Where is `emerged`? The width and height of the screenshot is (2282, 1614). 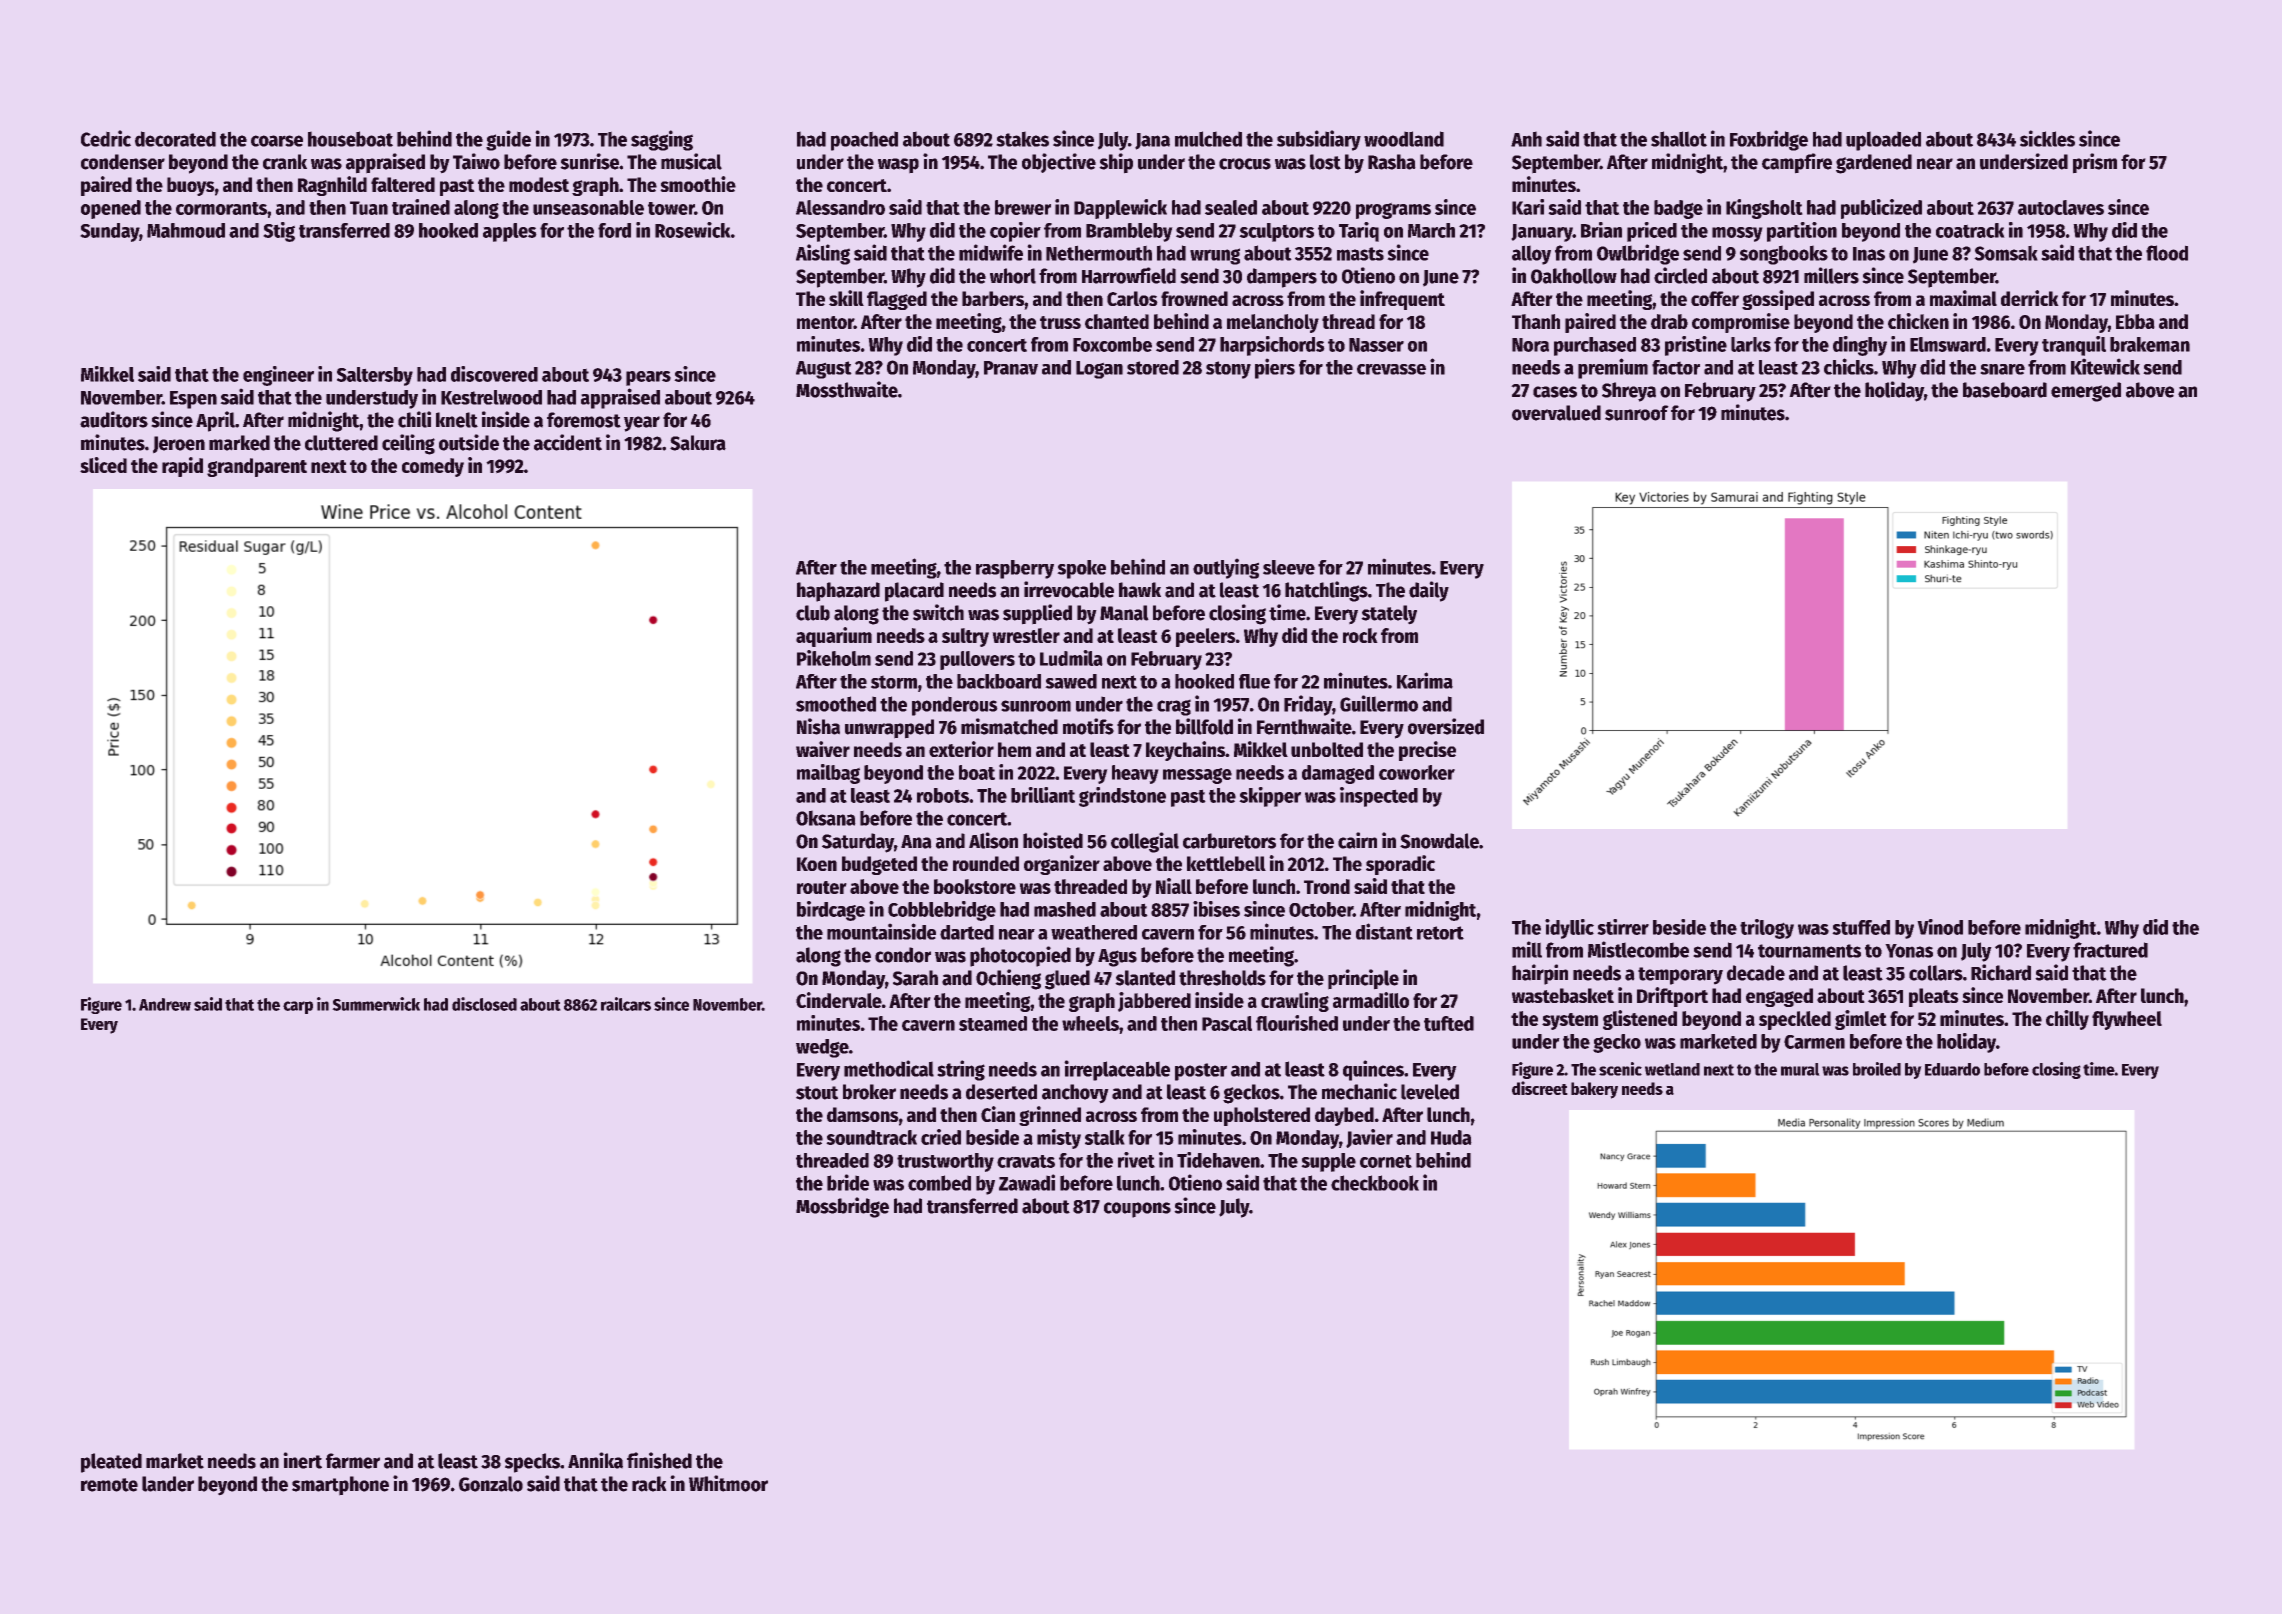 emerged is located at coordinates (2086, 392).
